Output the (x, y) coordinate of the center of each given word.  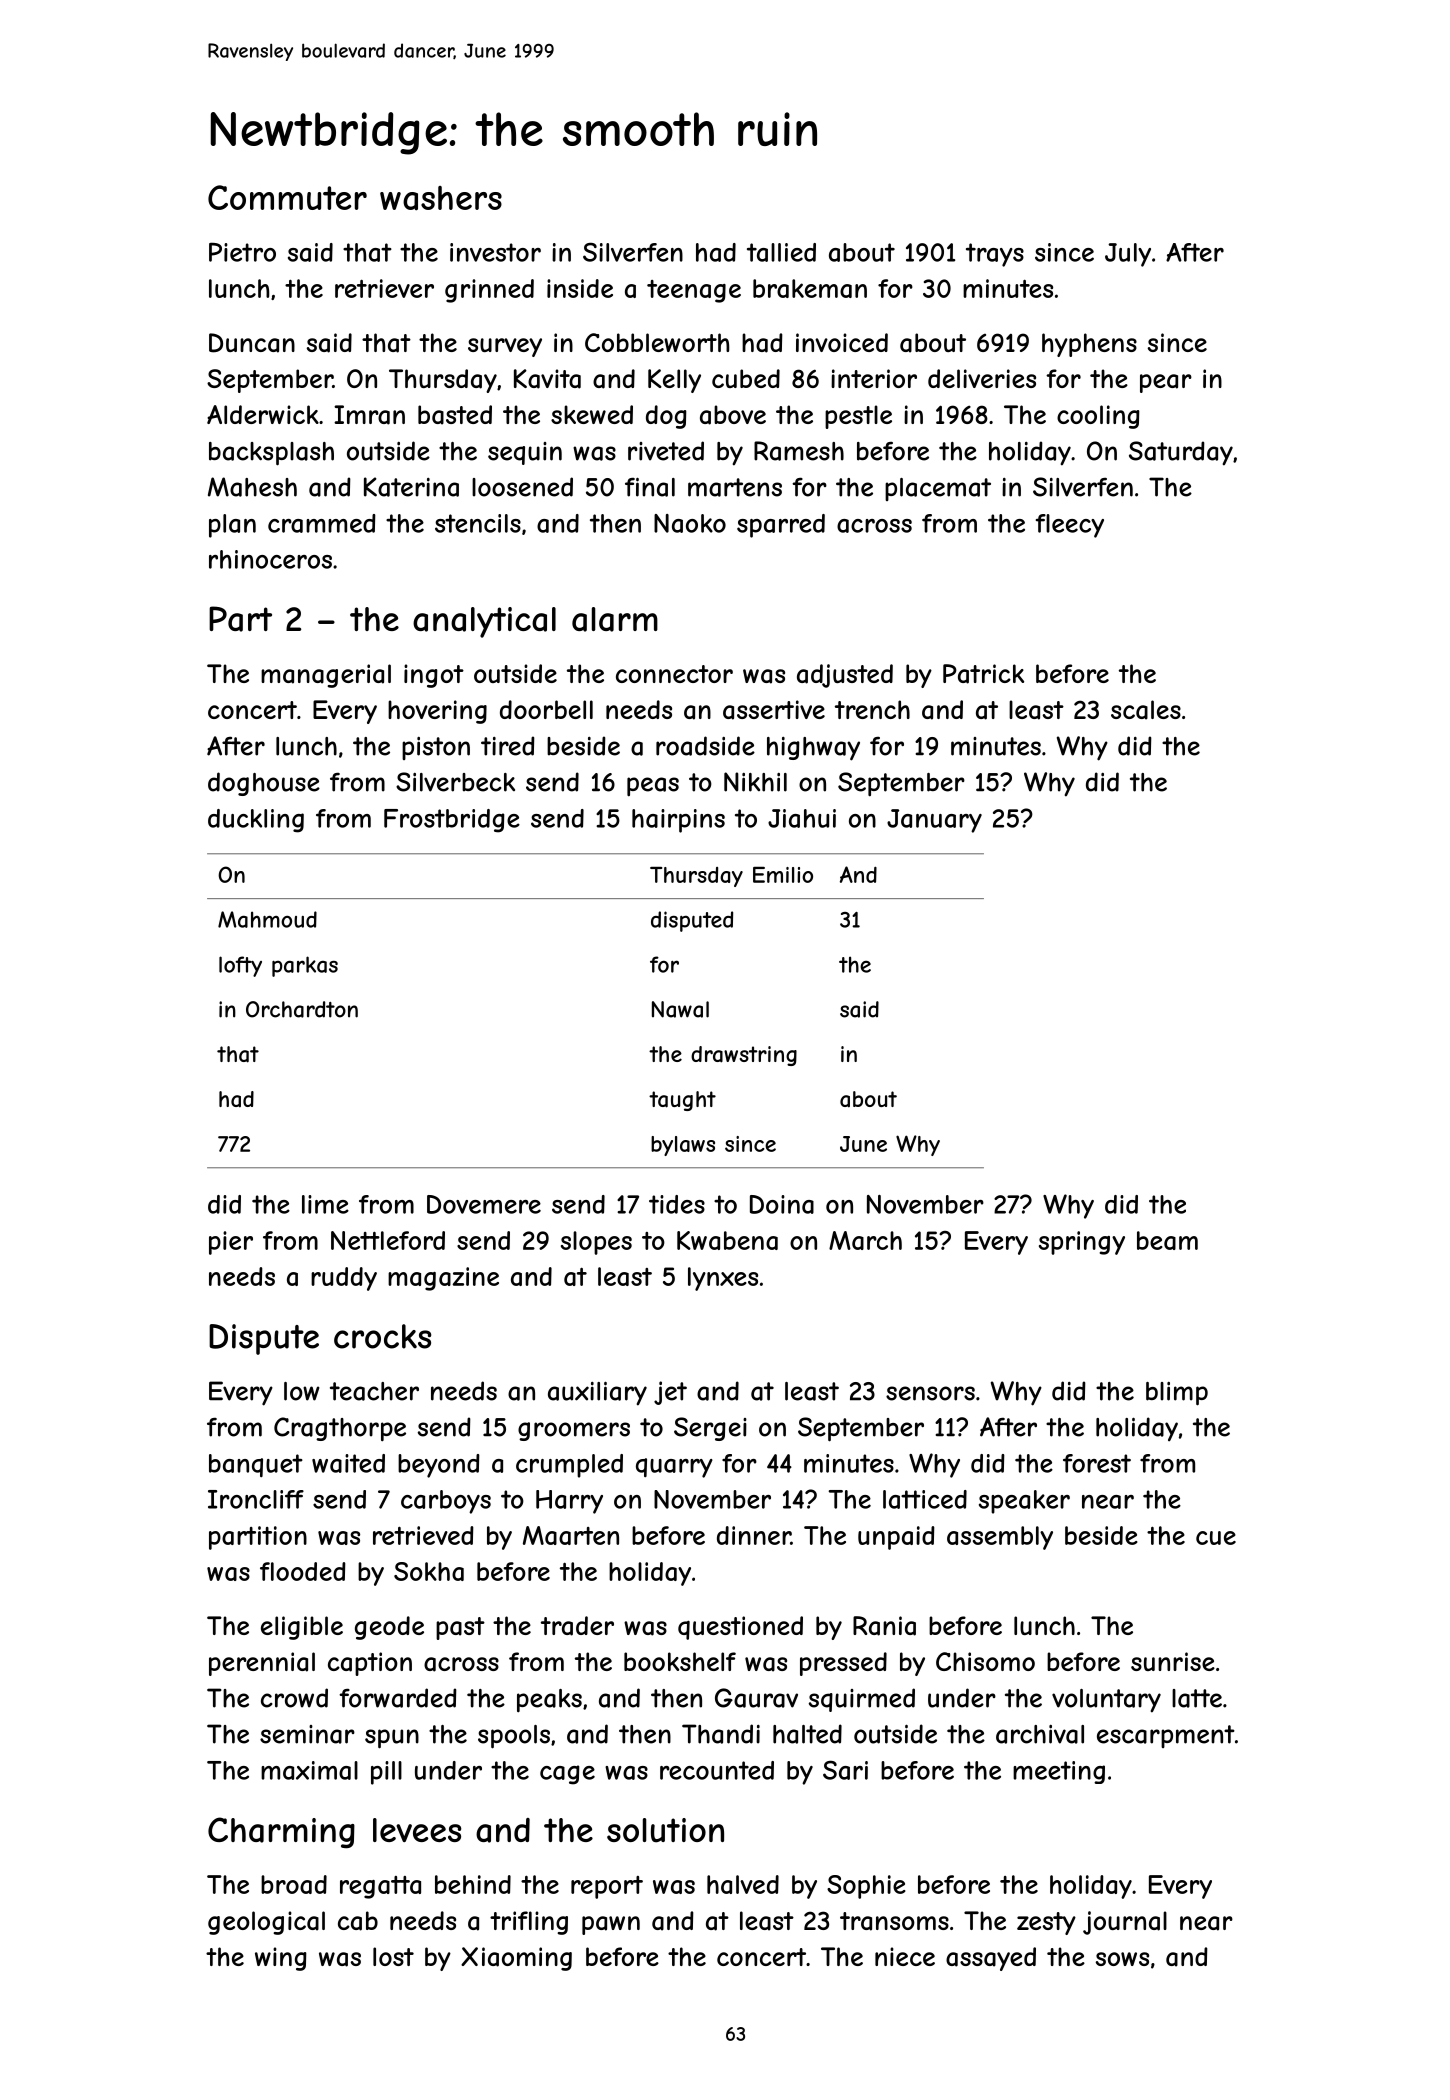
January (934, 821)
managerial (326, 676)
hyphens (1089, 345)
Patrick (983, 674)
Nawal (680, 1009)
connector (674, 674)
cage (567, 1775)
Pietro (242, 252)
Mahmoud (267, 919)
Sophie (866, 1887)
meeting (1059, 1772)
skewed (592, 414)
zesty (1046, 1923)
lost (393, 1956)
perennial (262, 1664)
